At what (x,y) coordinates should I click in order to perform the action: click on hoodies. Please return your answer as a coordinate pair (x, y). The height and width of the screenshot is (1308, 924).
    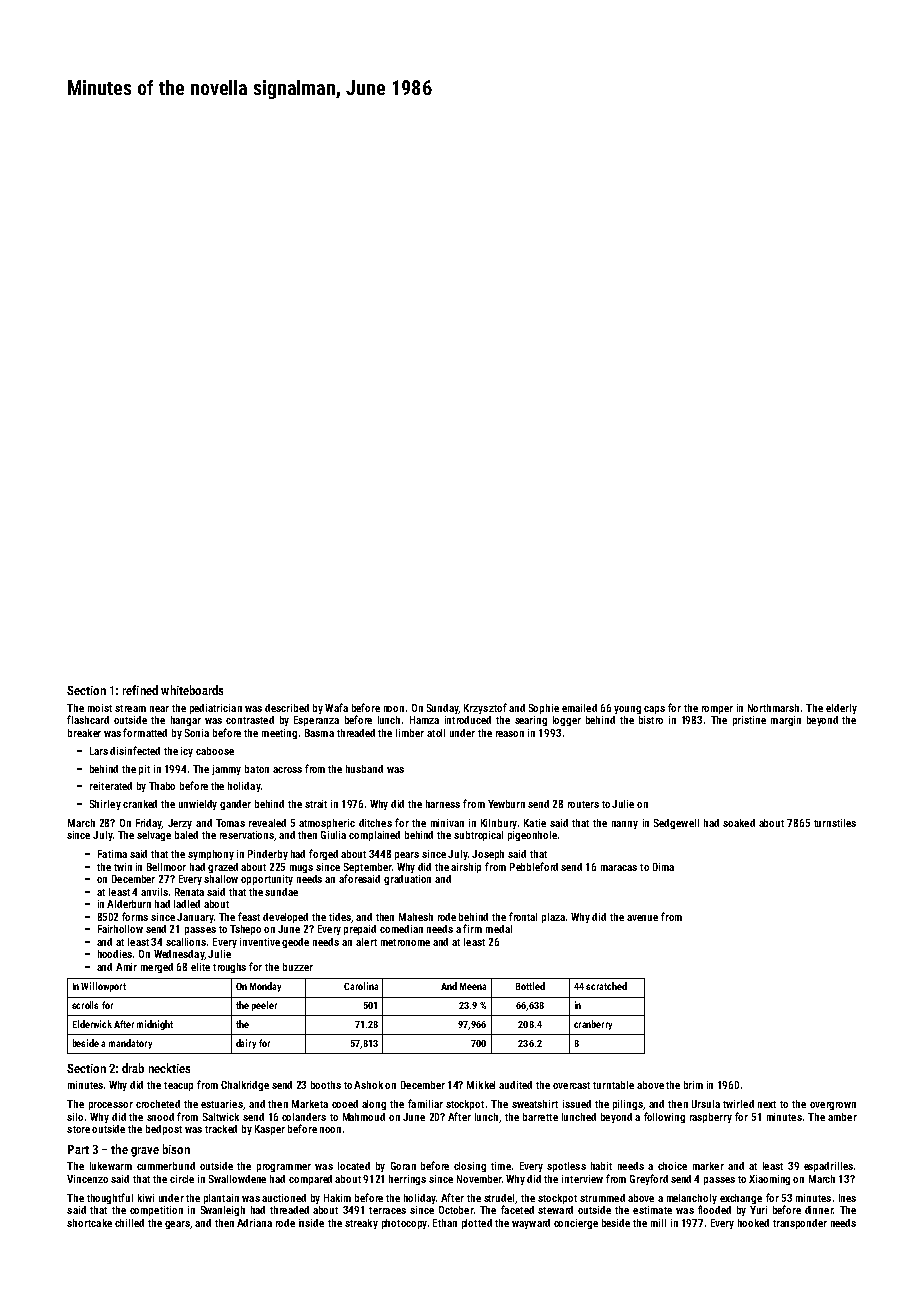
    Looking at the image, I should click on (115, 954).
